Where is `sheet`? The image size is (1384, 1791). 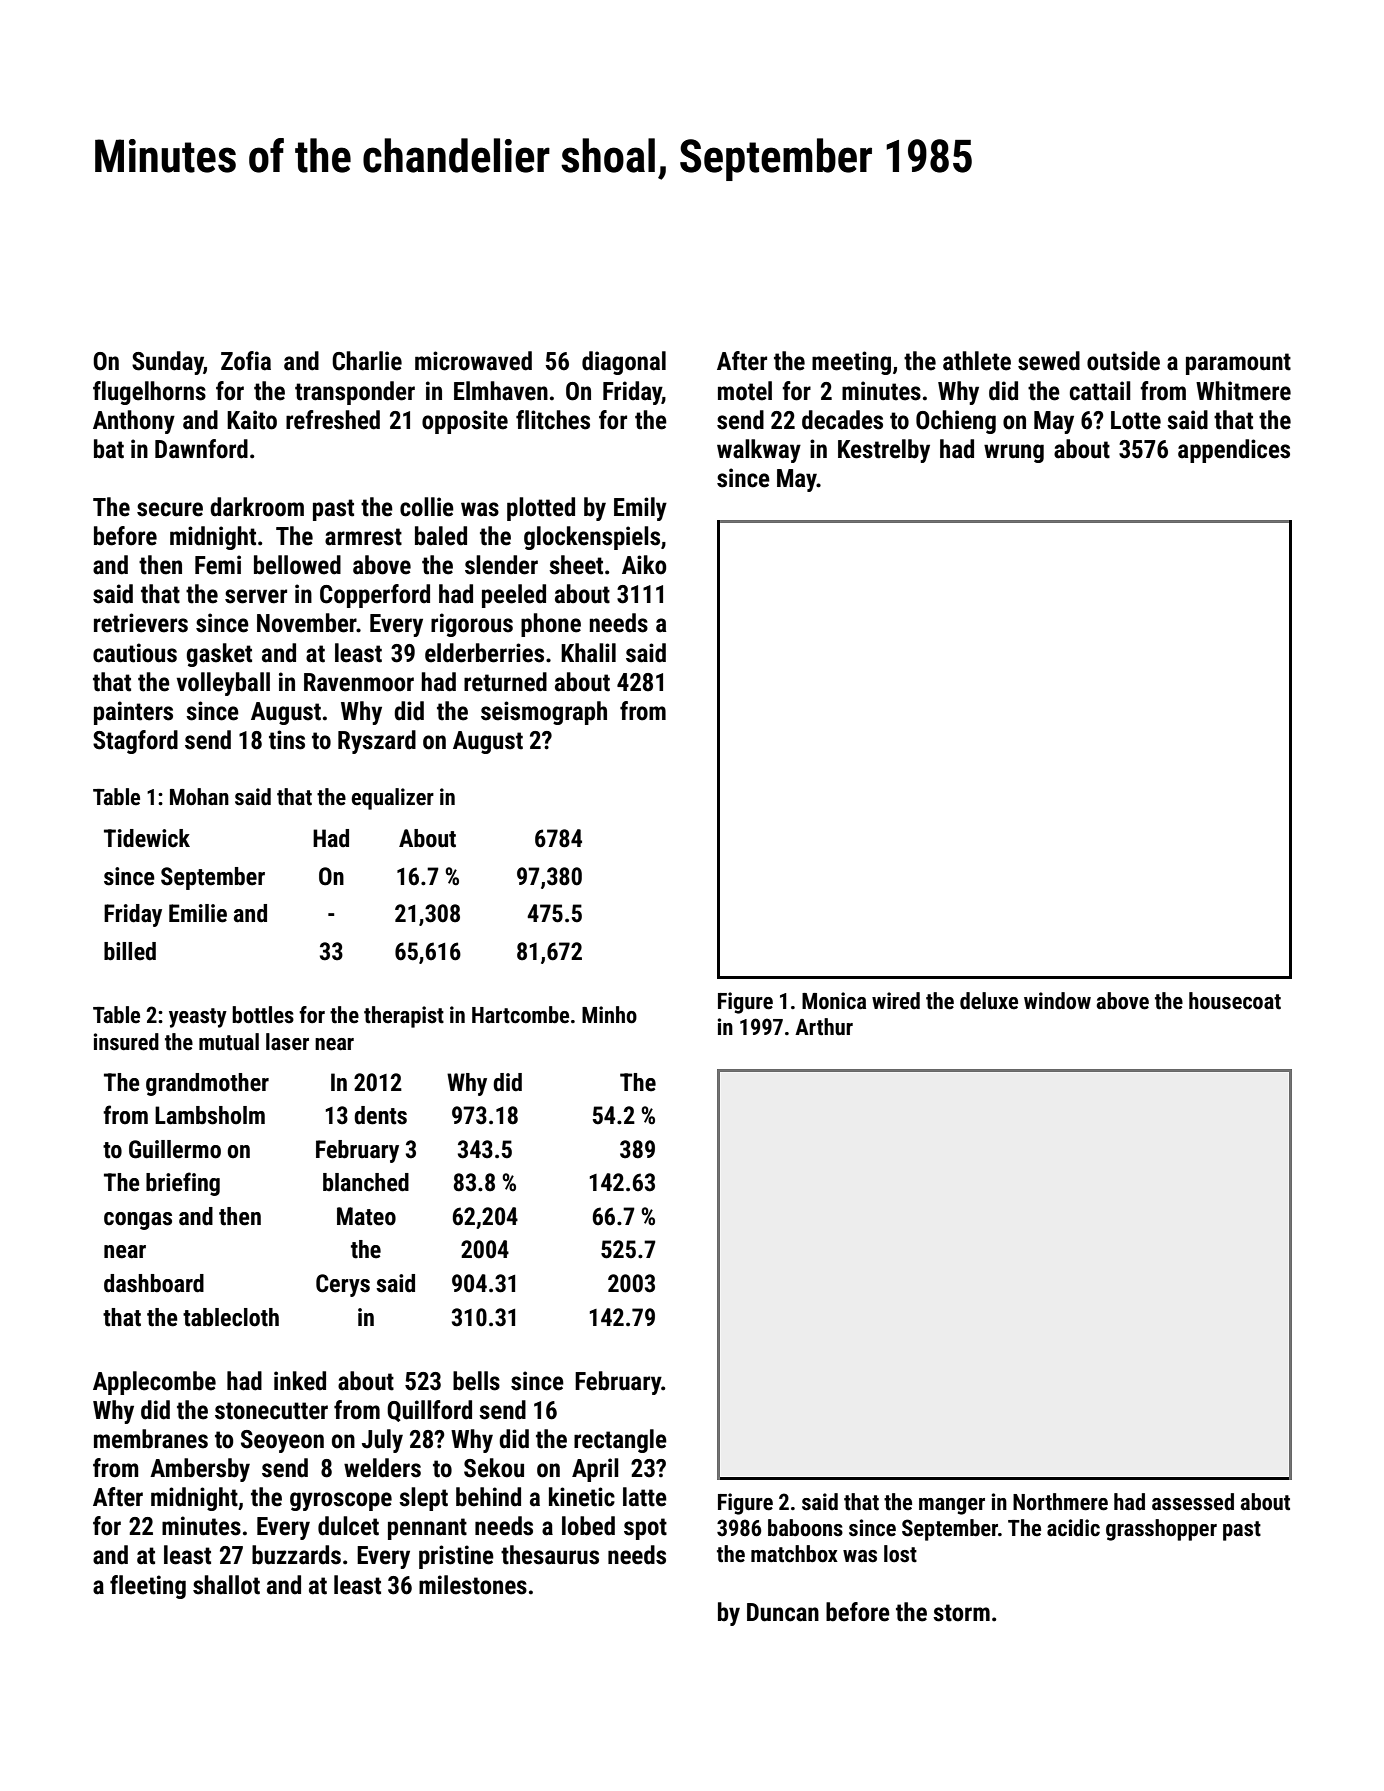 sheet is located at coordinates (576, 565).
